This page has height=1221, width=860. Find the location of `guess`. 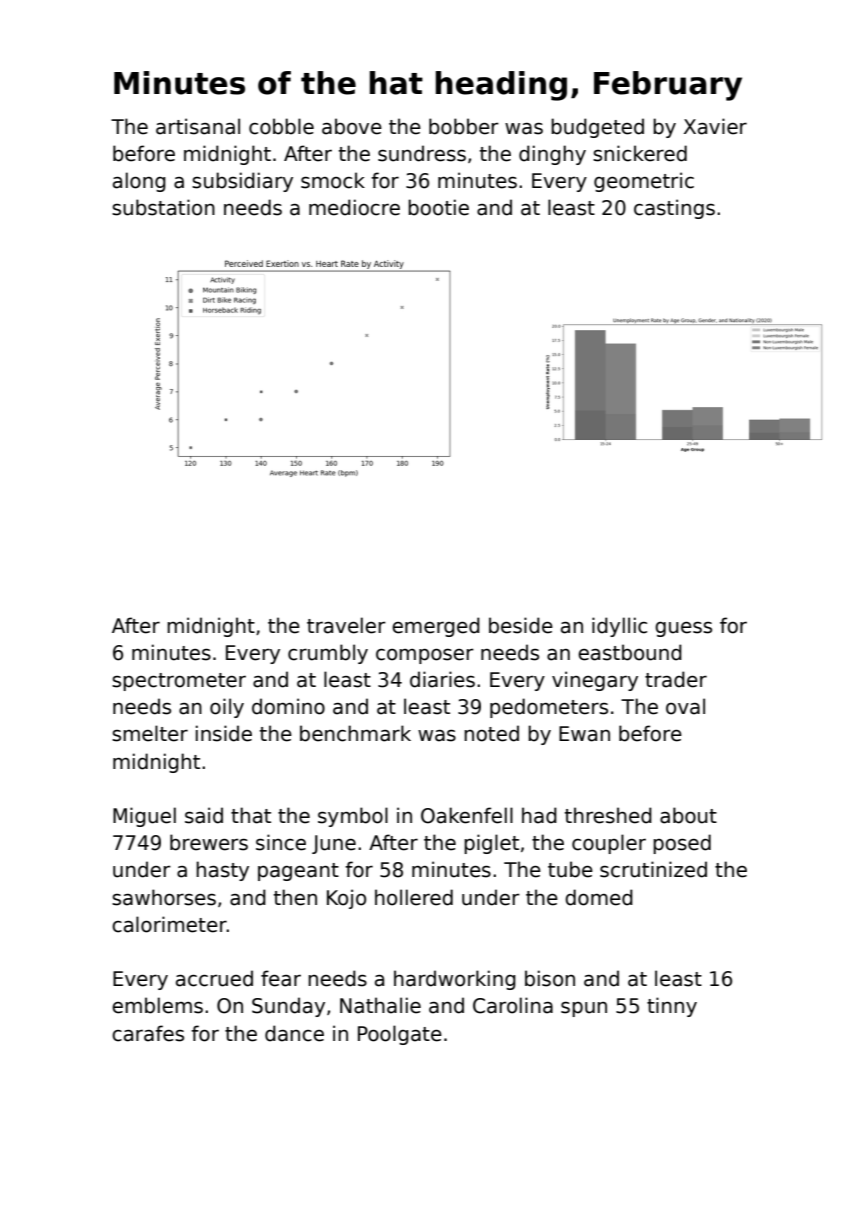

guess is located at coordinates (683, 629).
